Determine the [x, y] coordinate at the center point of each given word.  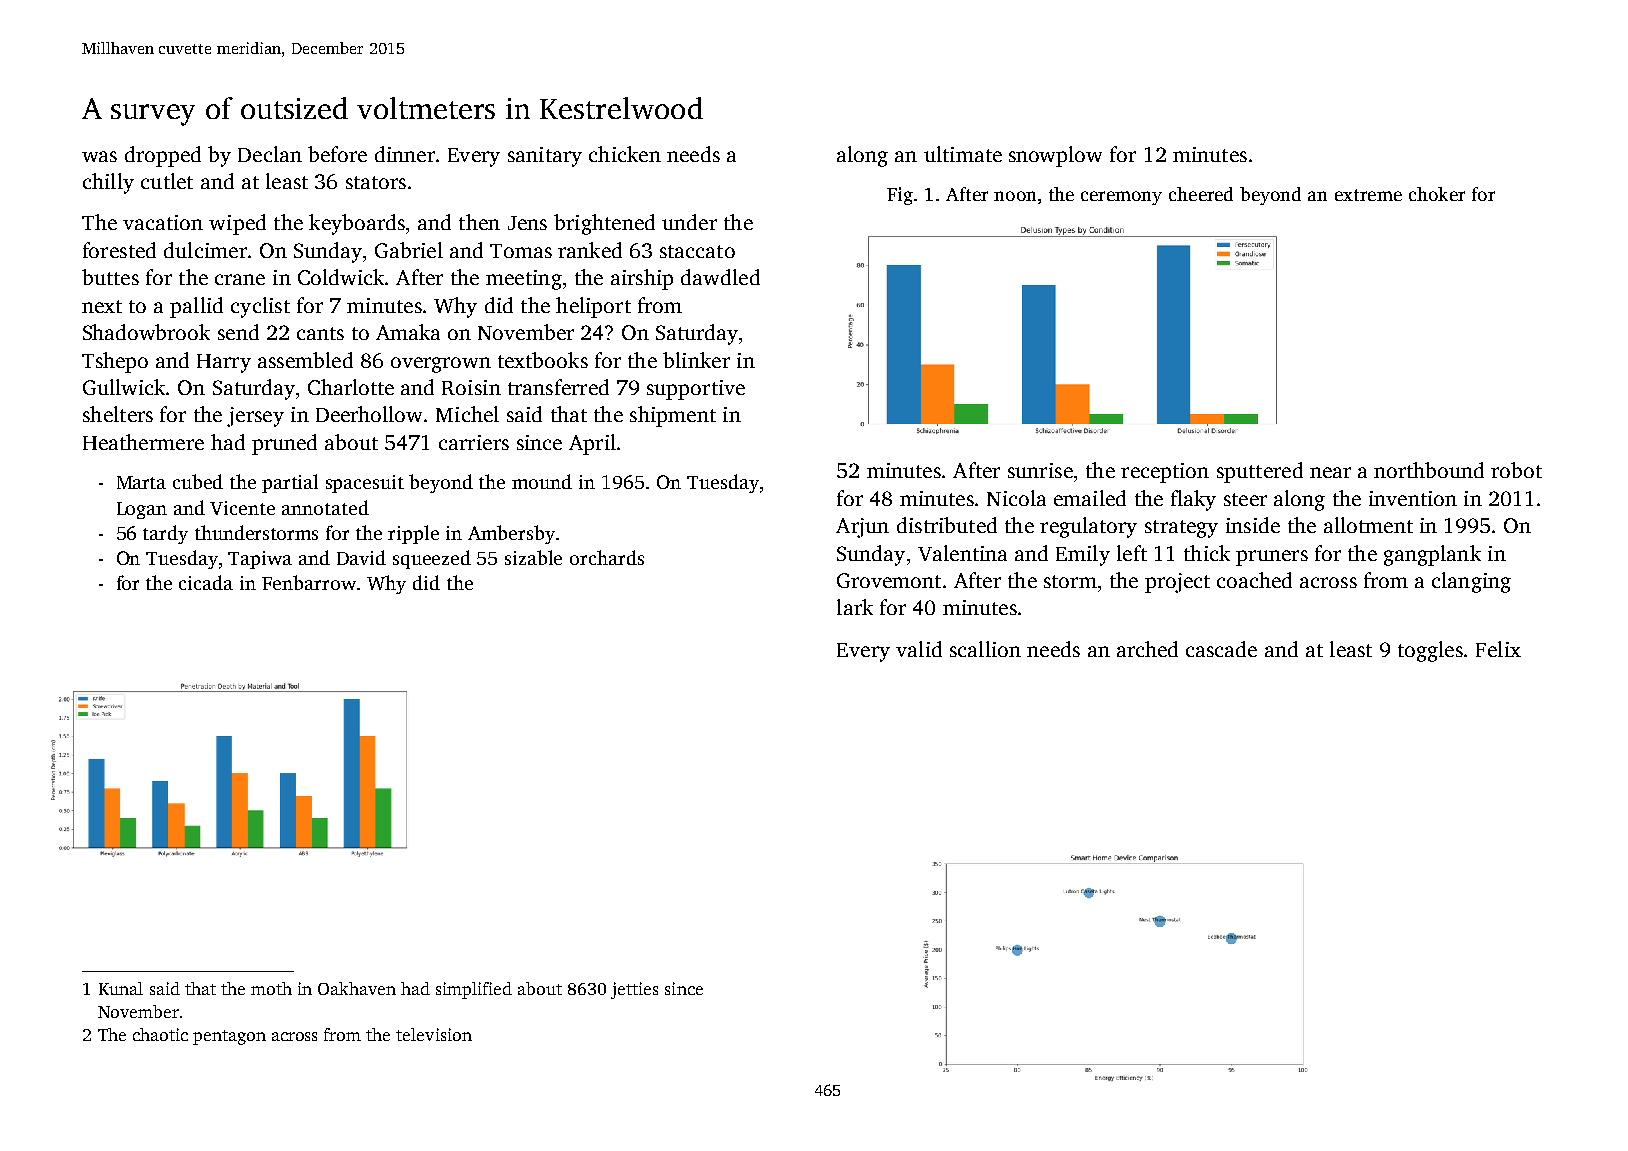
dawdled [720, 277]
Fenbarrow [309, 582]
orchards [607, 557]
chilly [108, 183]
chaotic [160, 1034]
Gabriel [409, 250]
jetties [634, 990]
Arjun [862, 528]
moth [271, 988]
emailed [1090, 498]
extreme [1368, 195]
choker [1437, 194]
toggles [1430, 651]
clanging [1471, 582]
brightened [604, 224]
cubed [198, 481]
